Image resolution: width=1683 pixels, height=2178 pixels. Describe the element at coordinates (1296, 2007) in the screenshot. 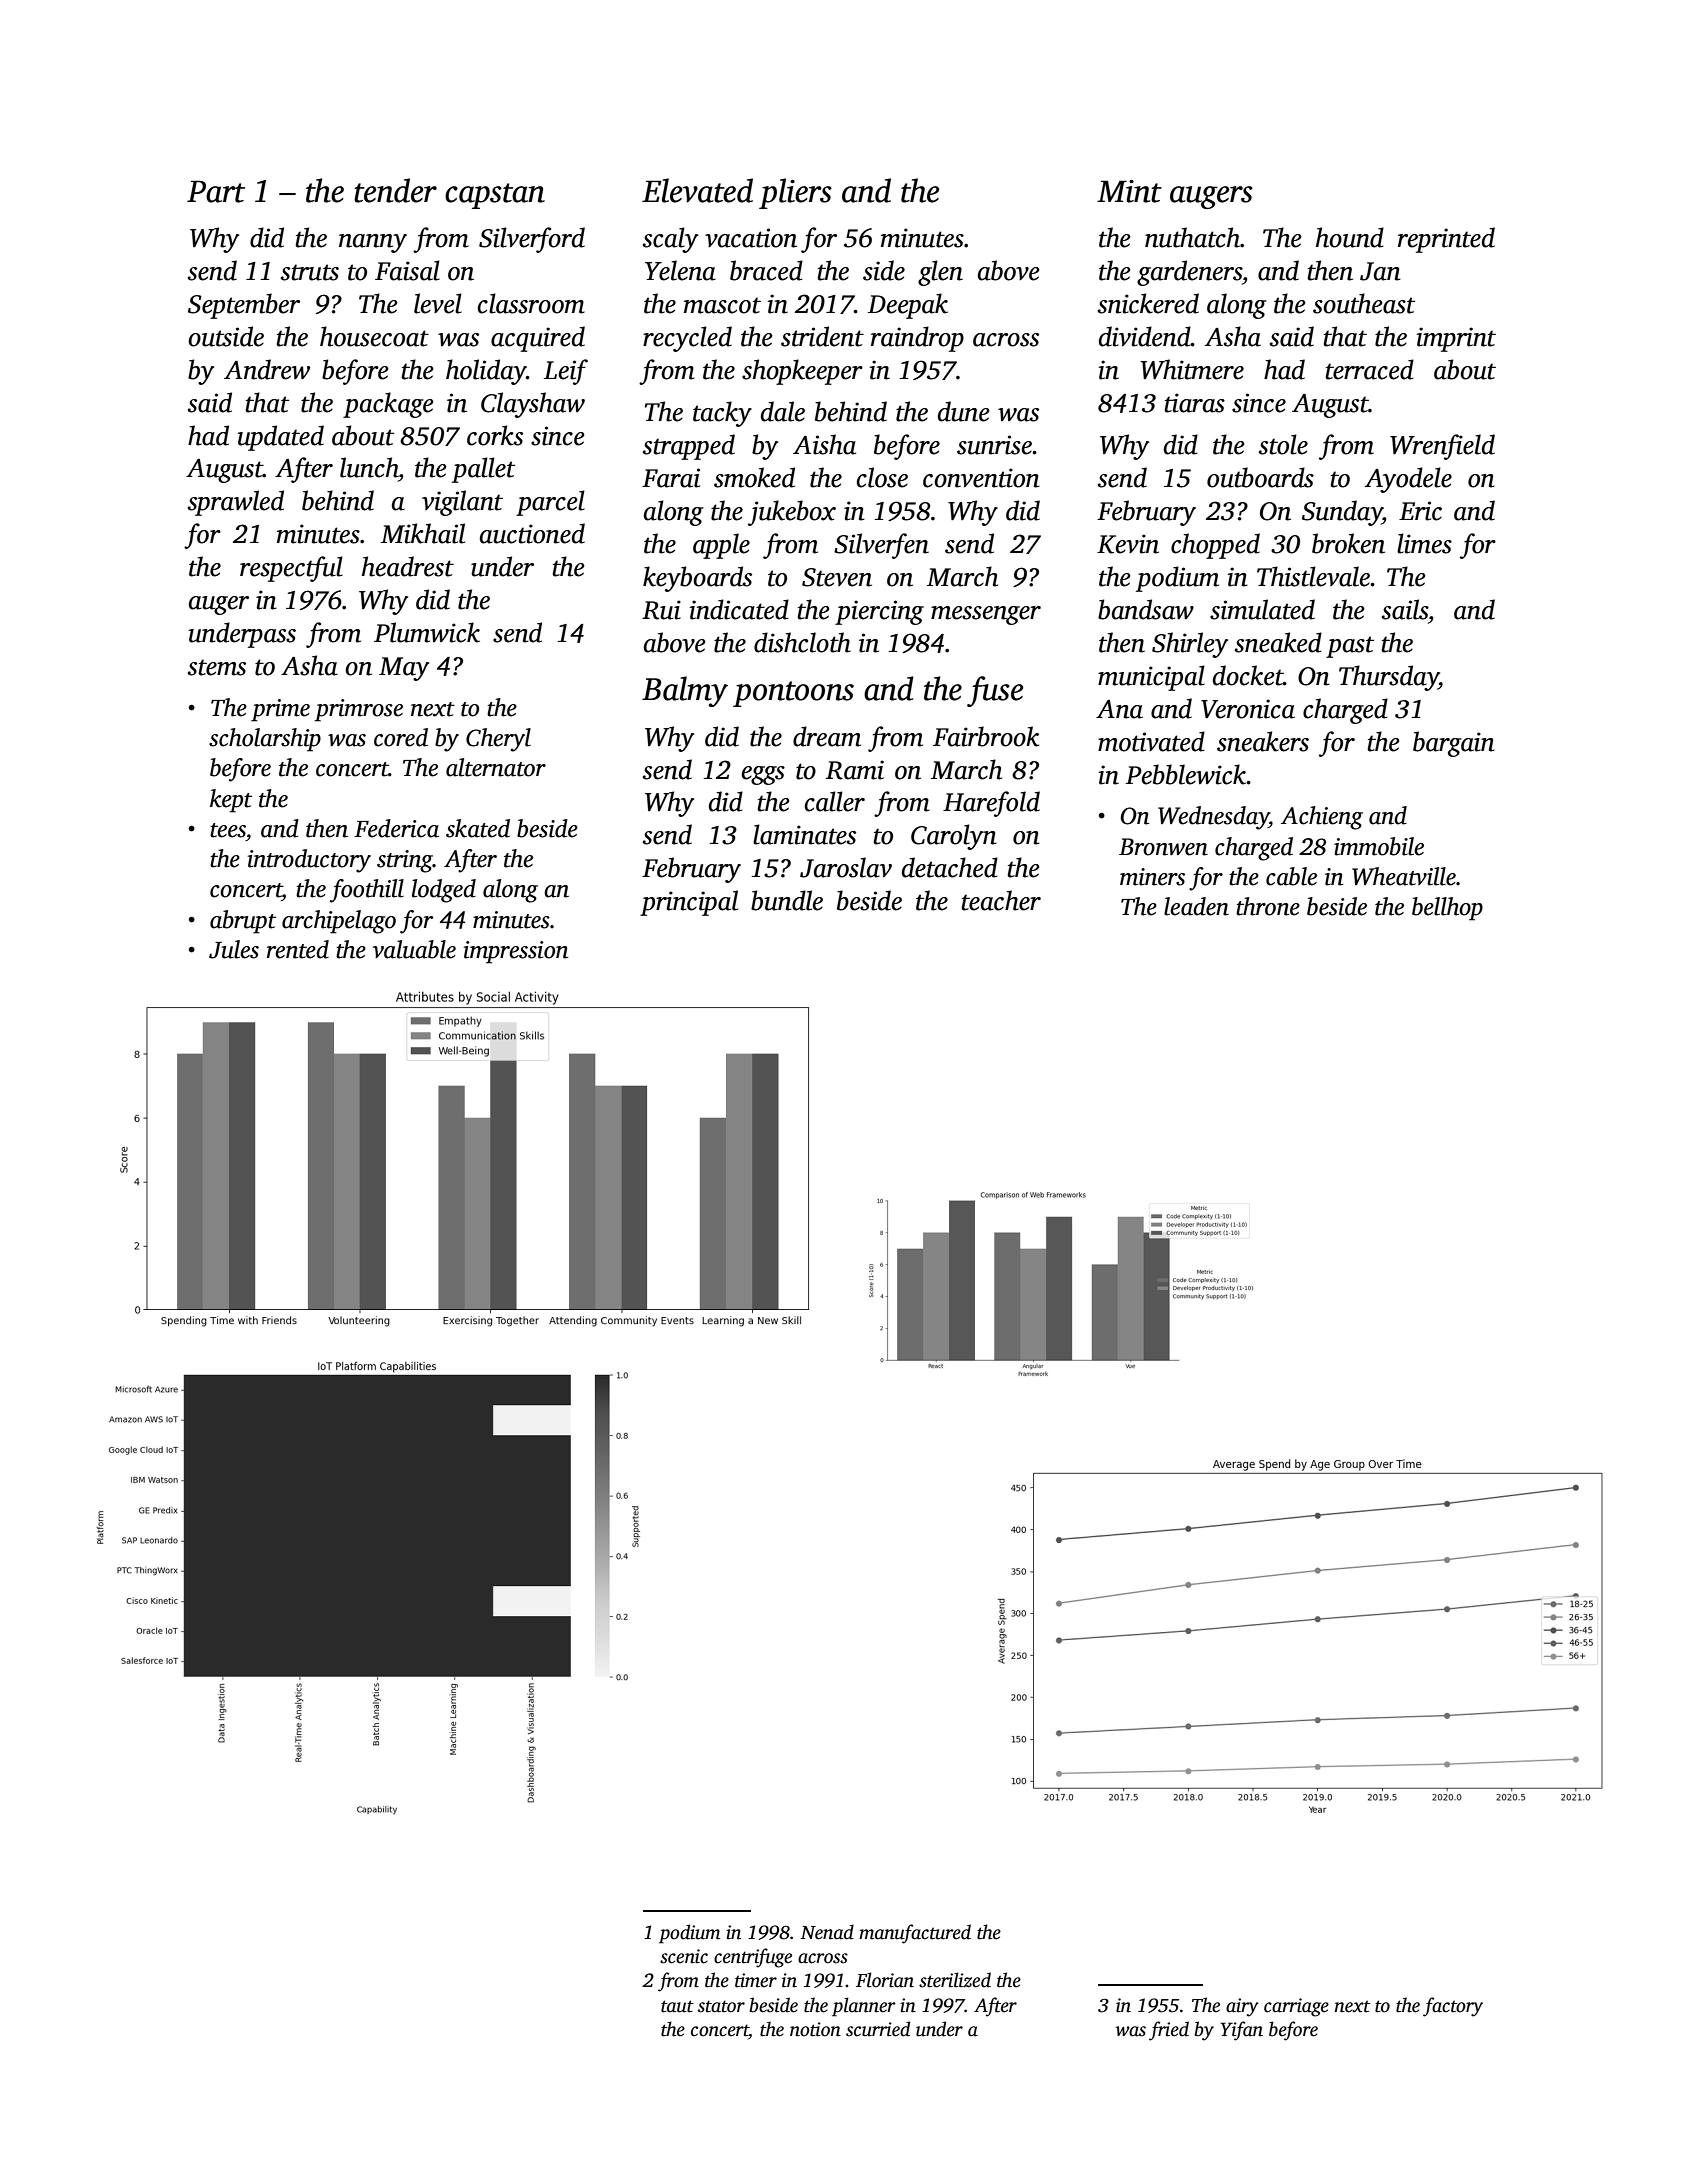

I see `carriage` at that location.
